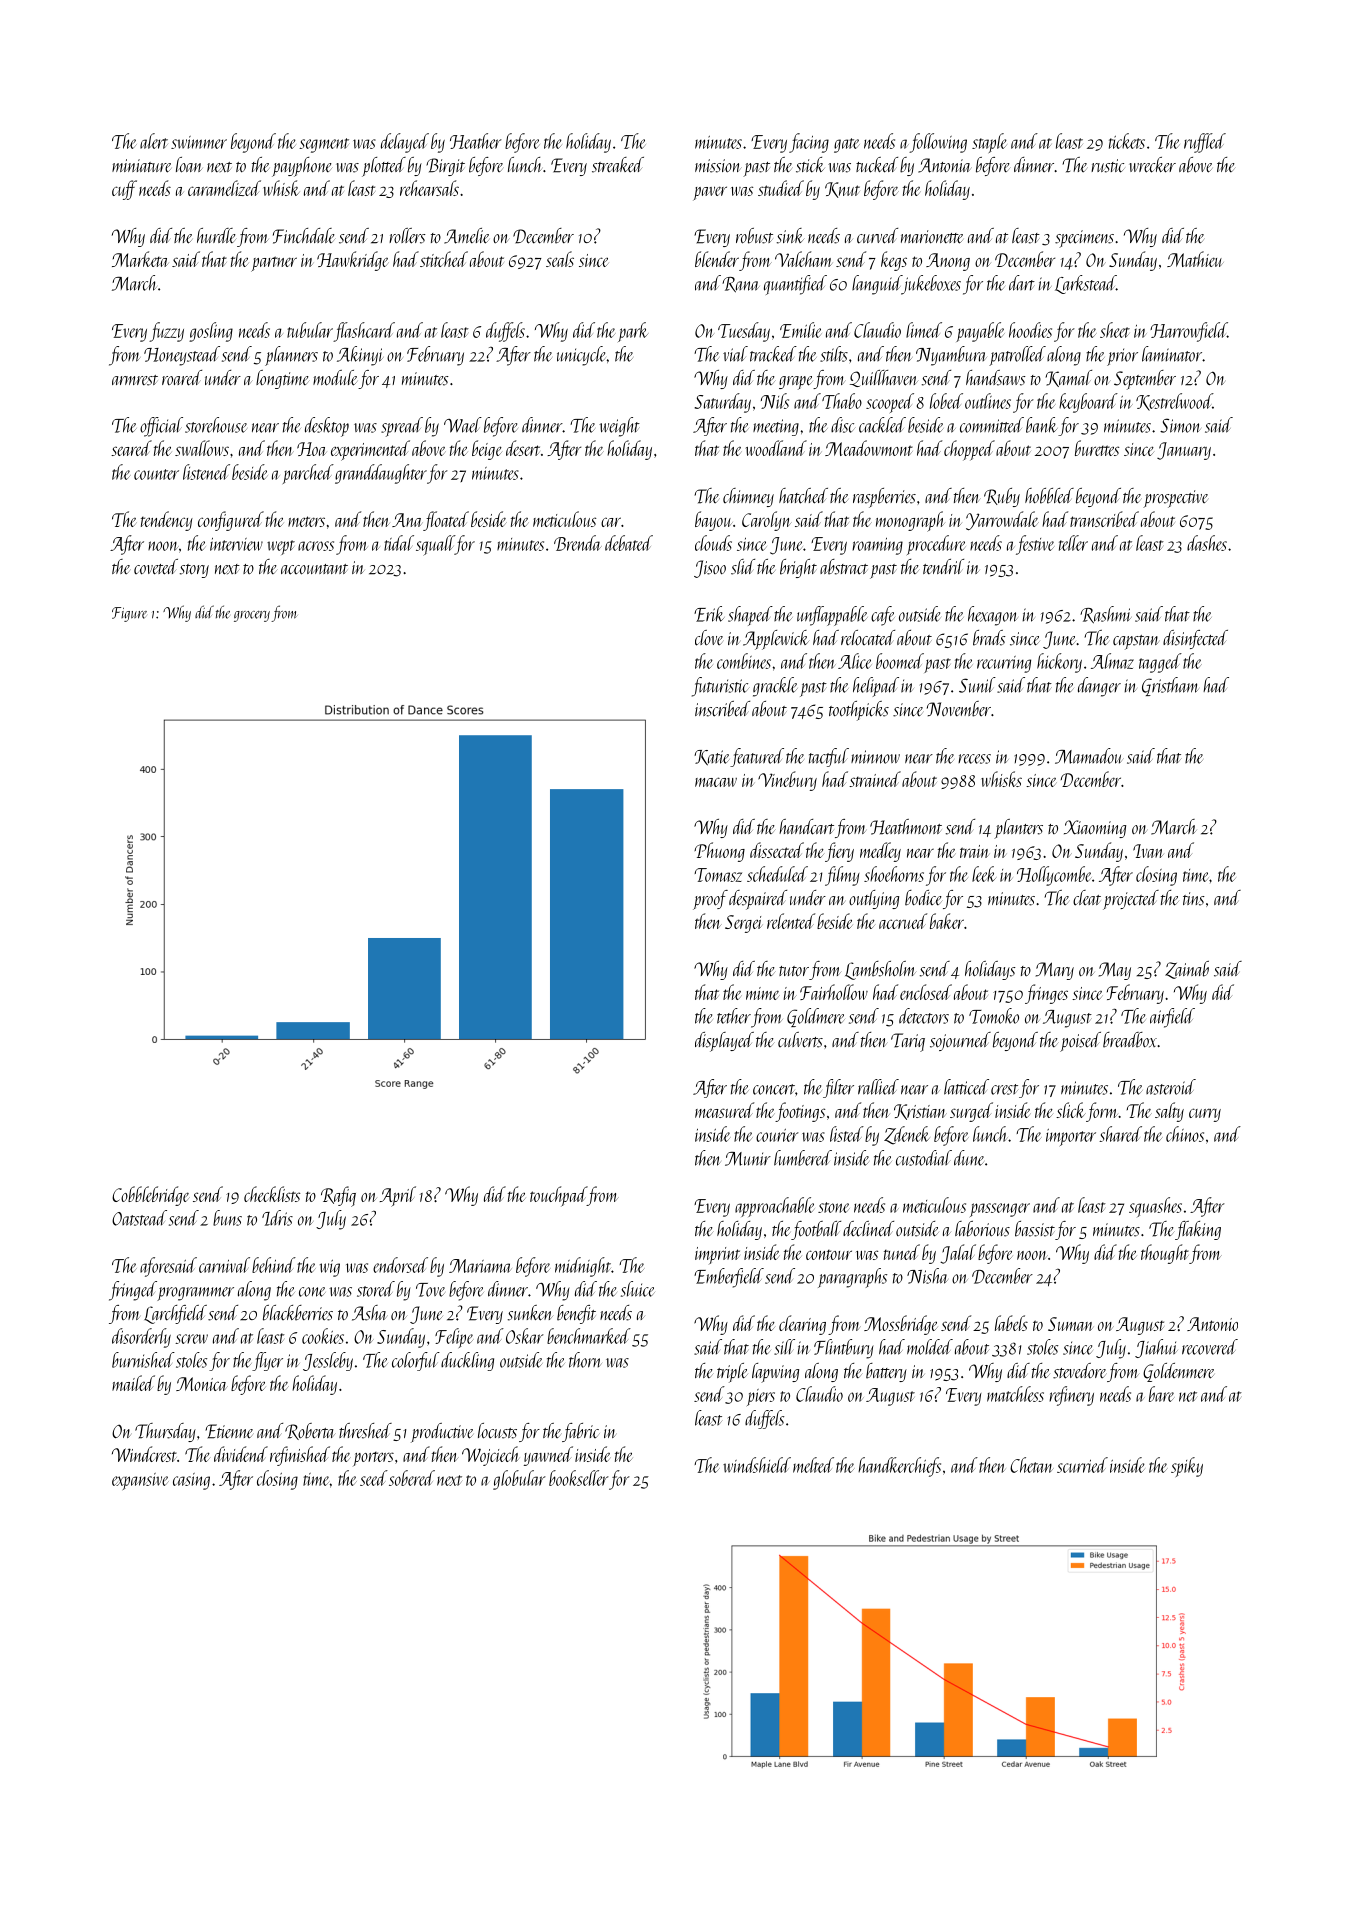  I want to click on payphone, so click(302, 167).
